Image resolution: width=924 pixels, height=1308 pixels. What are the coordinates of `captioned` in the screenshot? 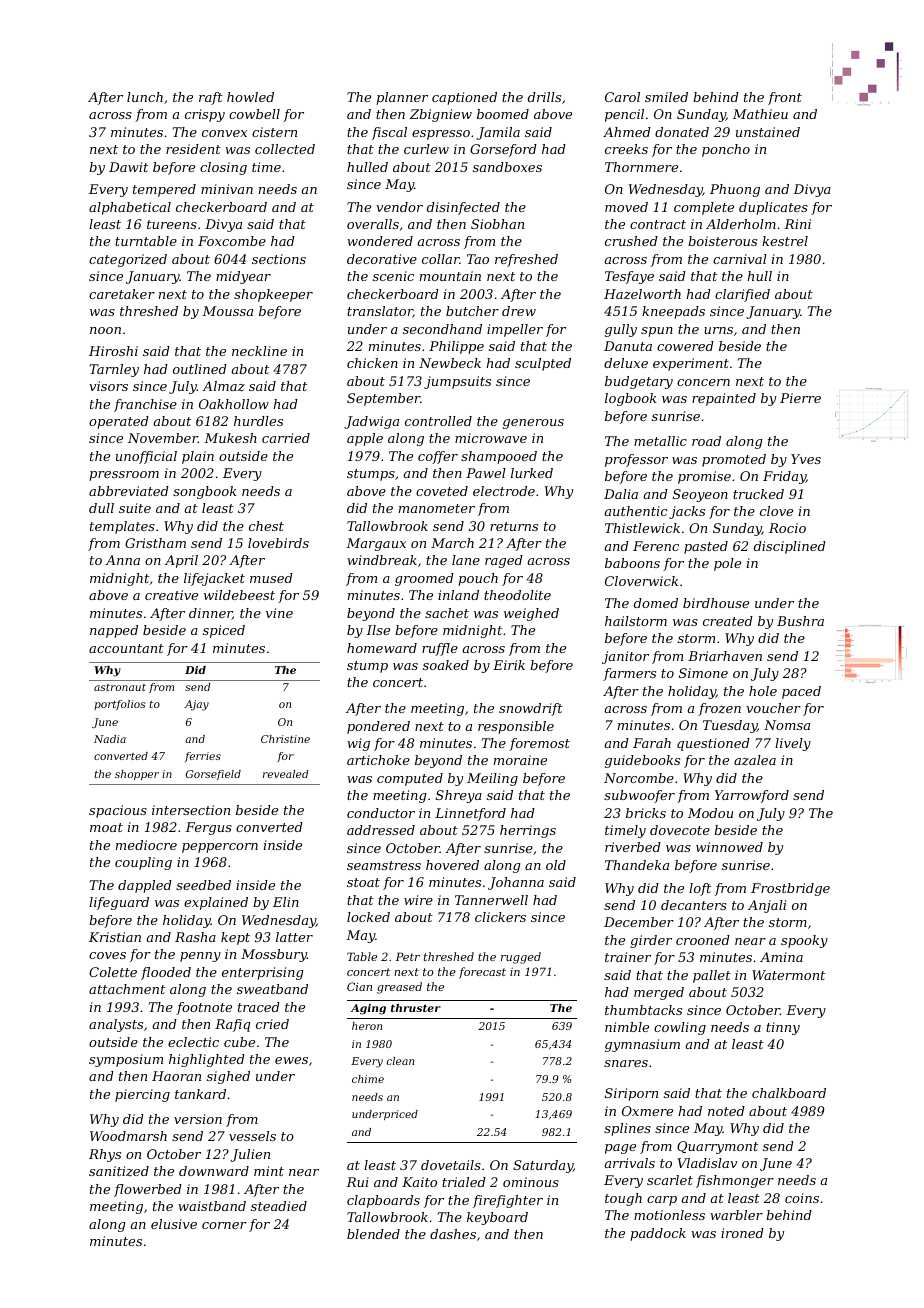 It's located at (464, 98).
